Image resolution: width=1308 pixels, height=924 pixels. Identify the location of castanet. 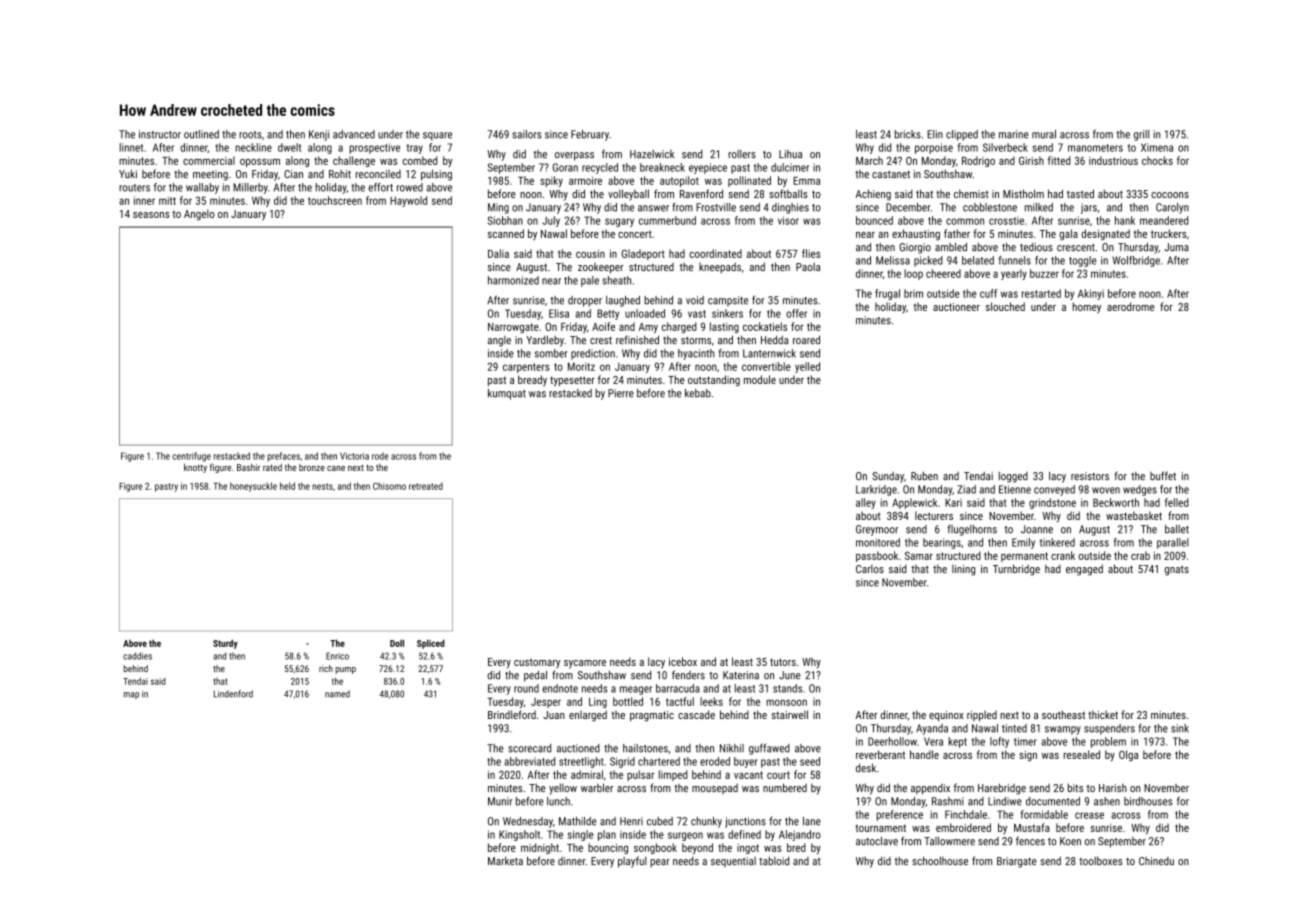
(891, 174).
